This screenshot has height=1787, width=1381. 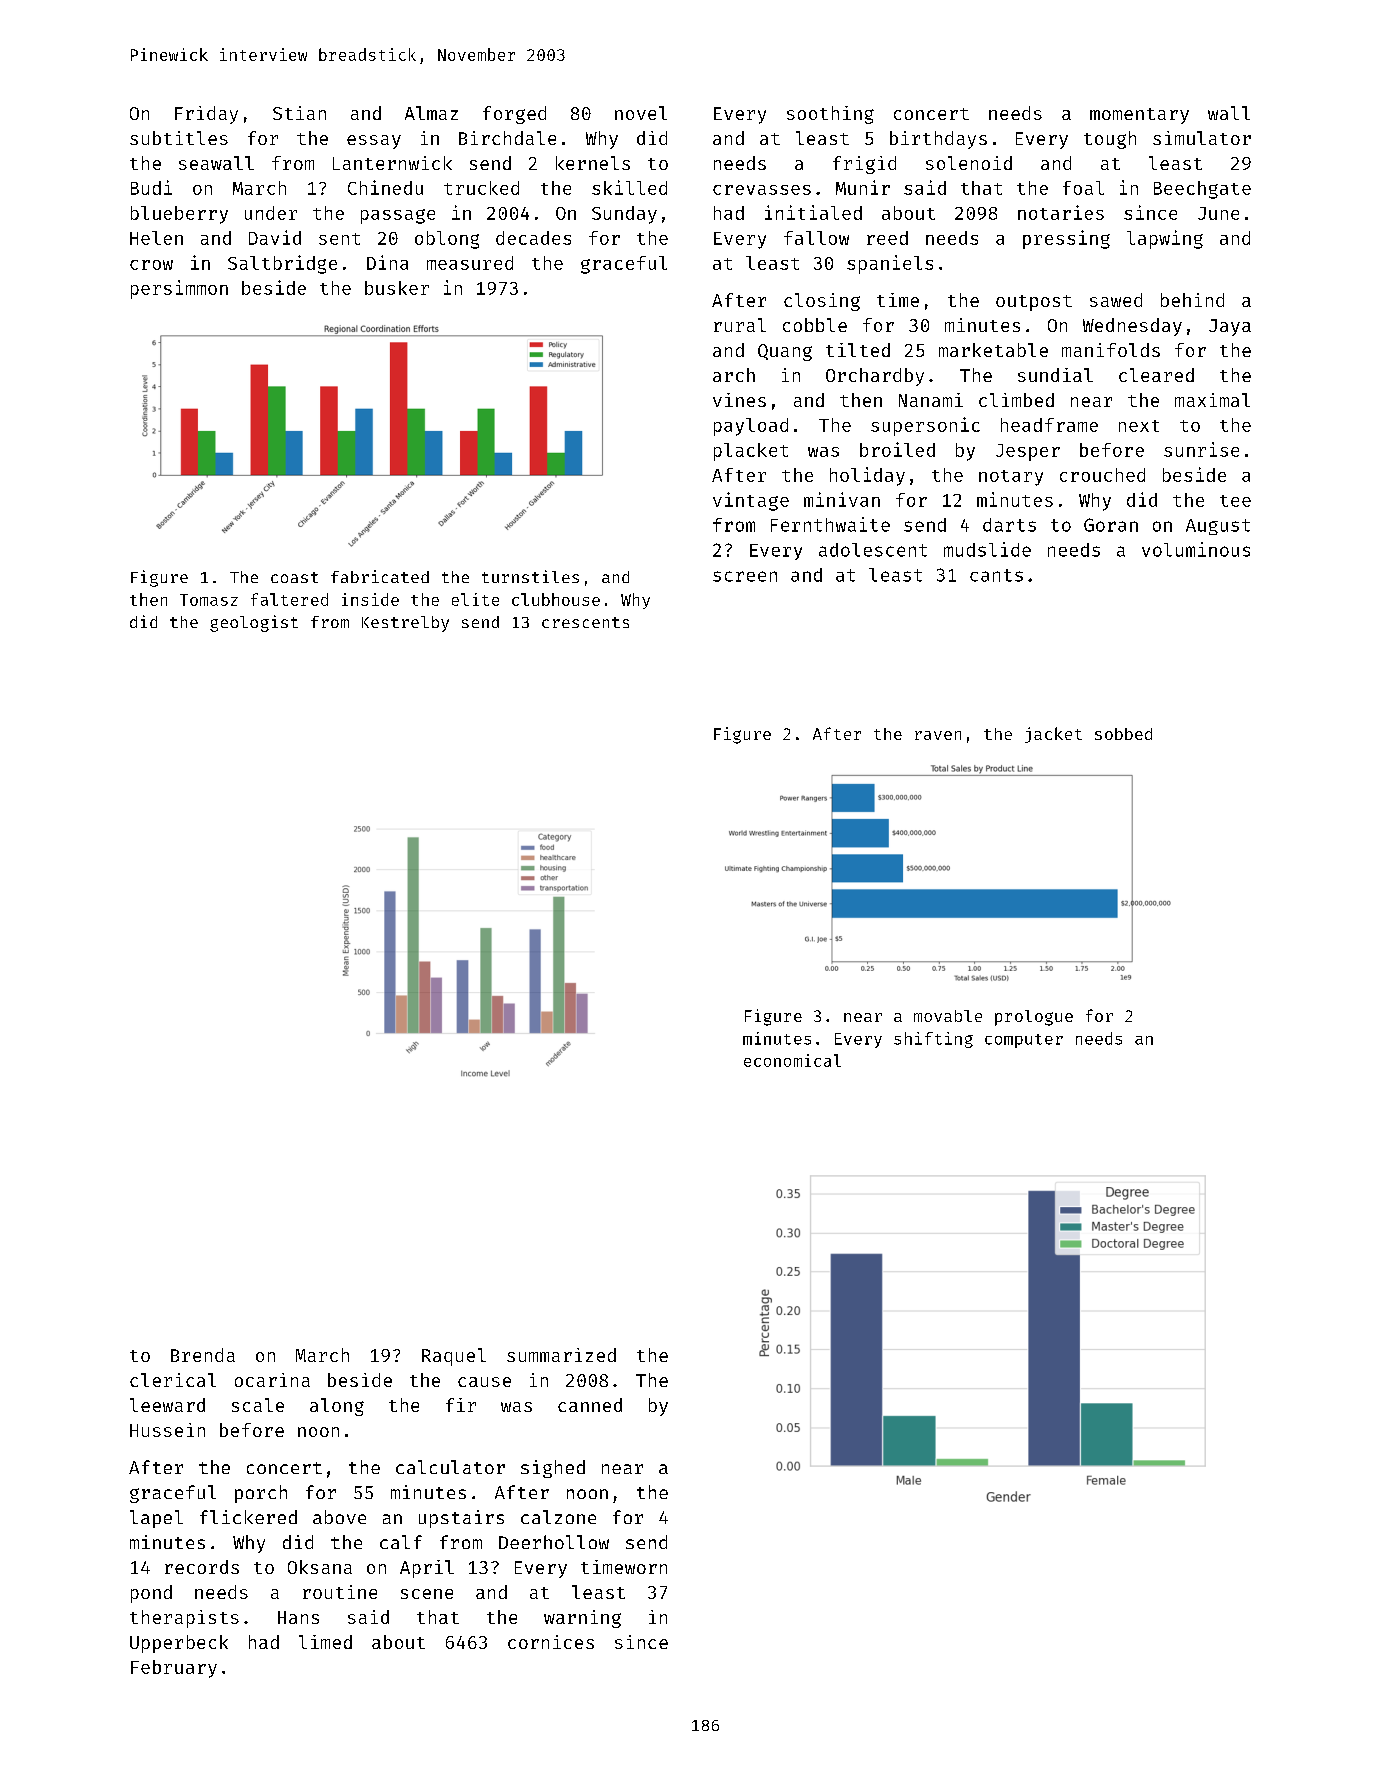 What do you see at coordinates (933, 1040) in the screenshot?
I see `shifting` at bounding box center [933, 1040].
